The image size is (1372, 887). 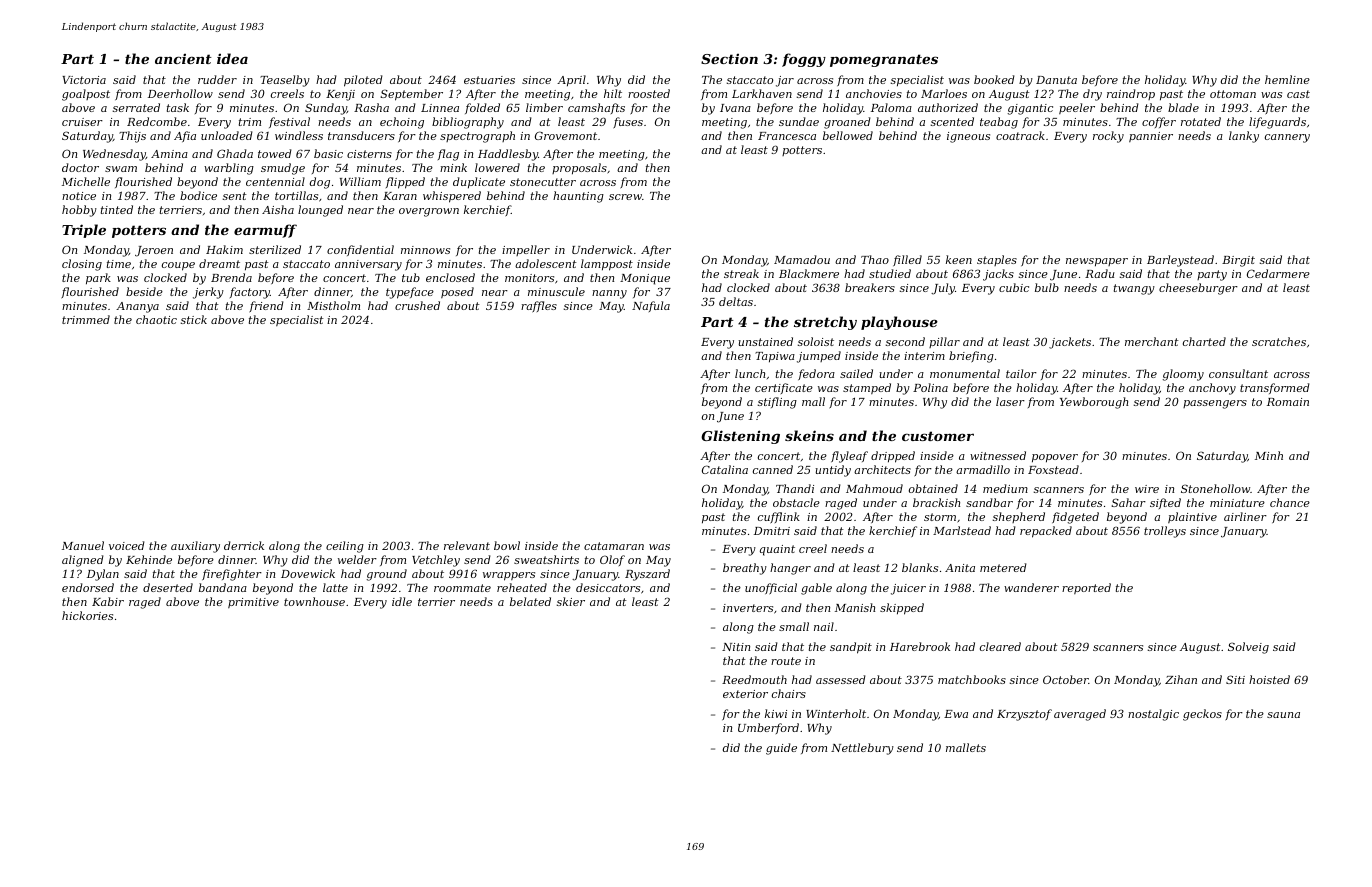 What do you see at coordinates (902, 609) in the screenshot?
I see `skipped` at bounding box center [902, 609].
